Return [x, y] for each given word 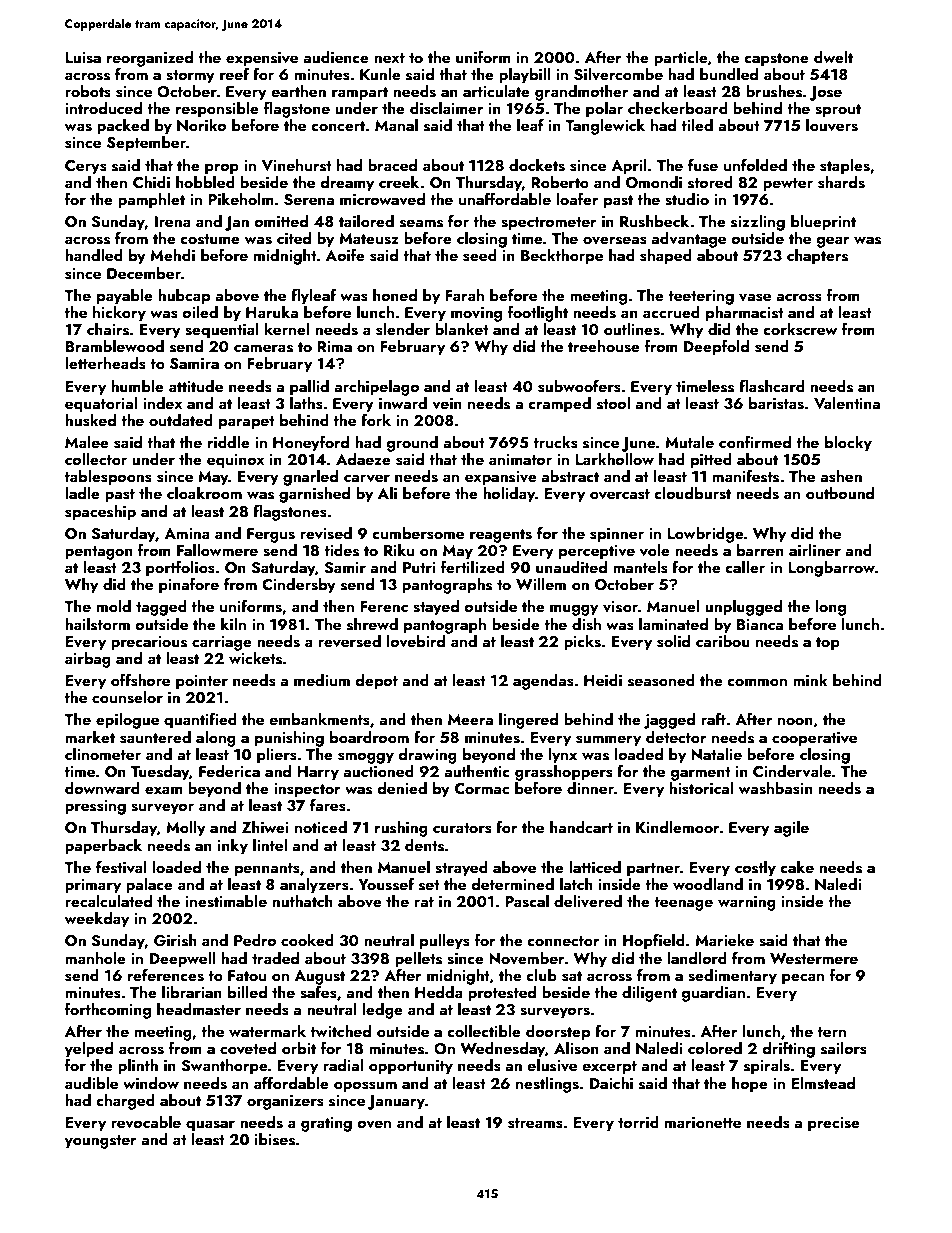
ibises [275, 1139]
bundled [729, 74]
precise [834, 1124]
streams [535, 1123]
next [389, 58]
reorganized [150, 59]
